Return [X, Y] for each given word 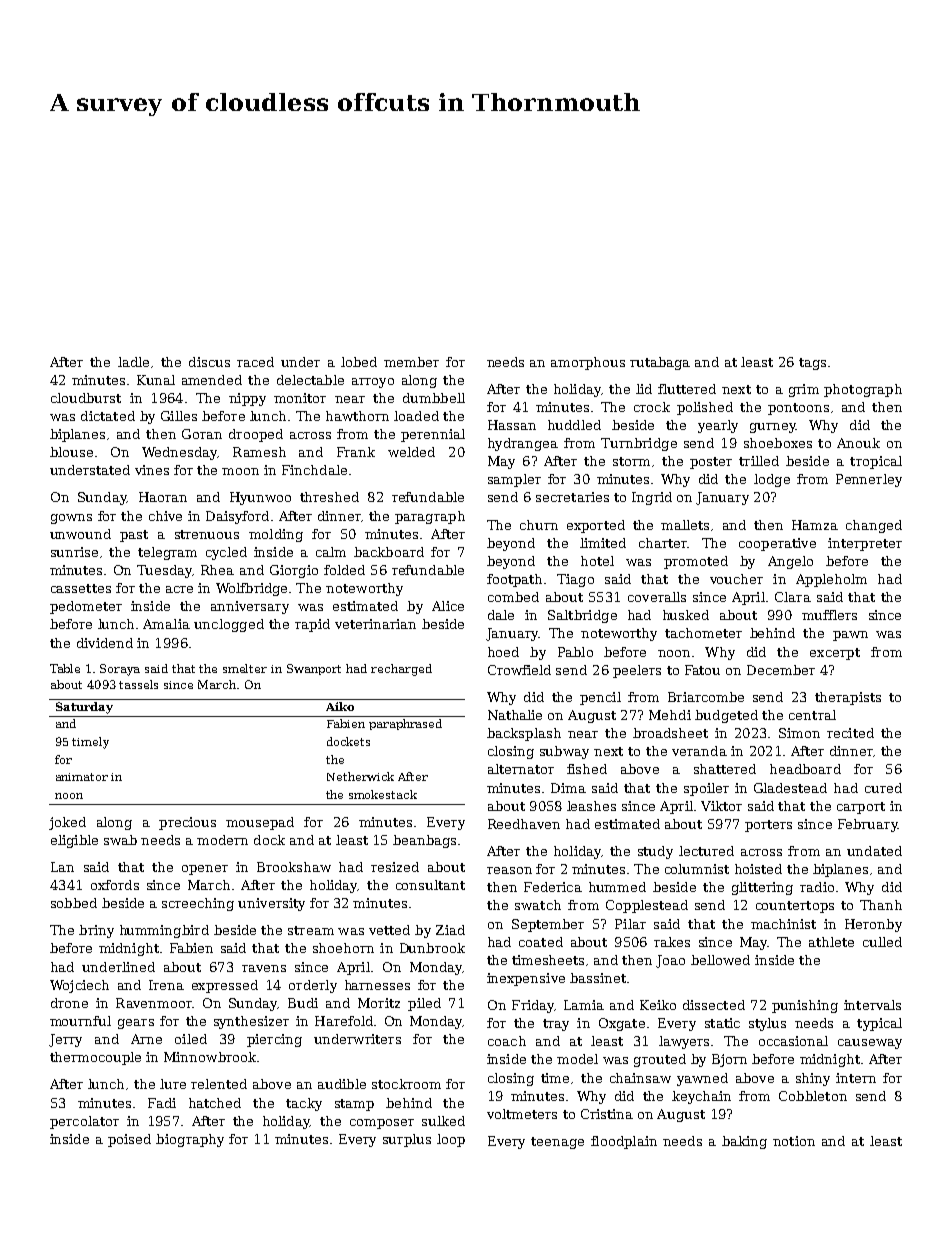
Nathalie [515, 715]
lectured [706, 851]
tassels [138, 684]
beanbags [424, 841]
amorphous [588, 363]
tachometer [703, 633]
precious [187, 823]
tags [812, 364]
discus [209, 362]
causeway [870, 1044]
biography [190, 1140]
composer [382, 1124]
